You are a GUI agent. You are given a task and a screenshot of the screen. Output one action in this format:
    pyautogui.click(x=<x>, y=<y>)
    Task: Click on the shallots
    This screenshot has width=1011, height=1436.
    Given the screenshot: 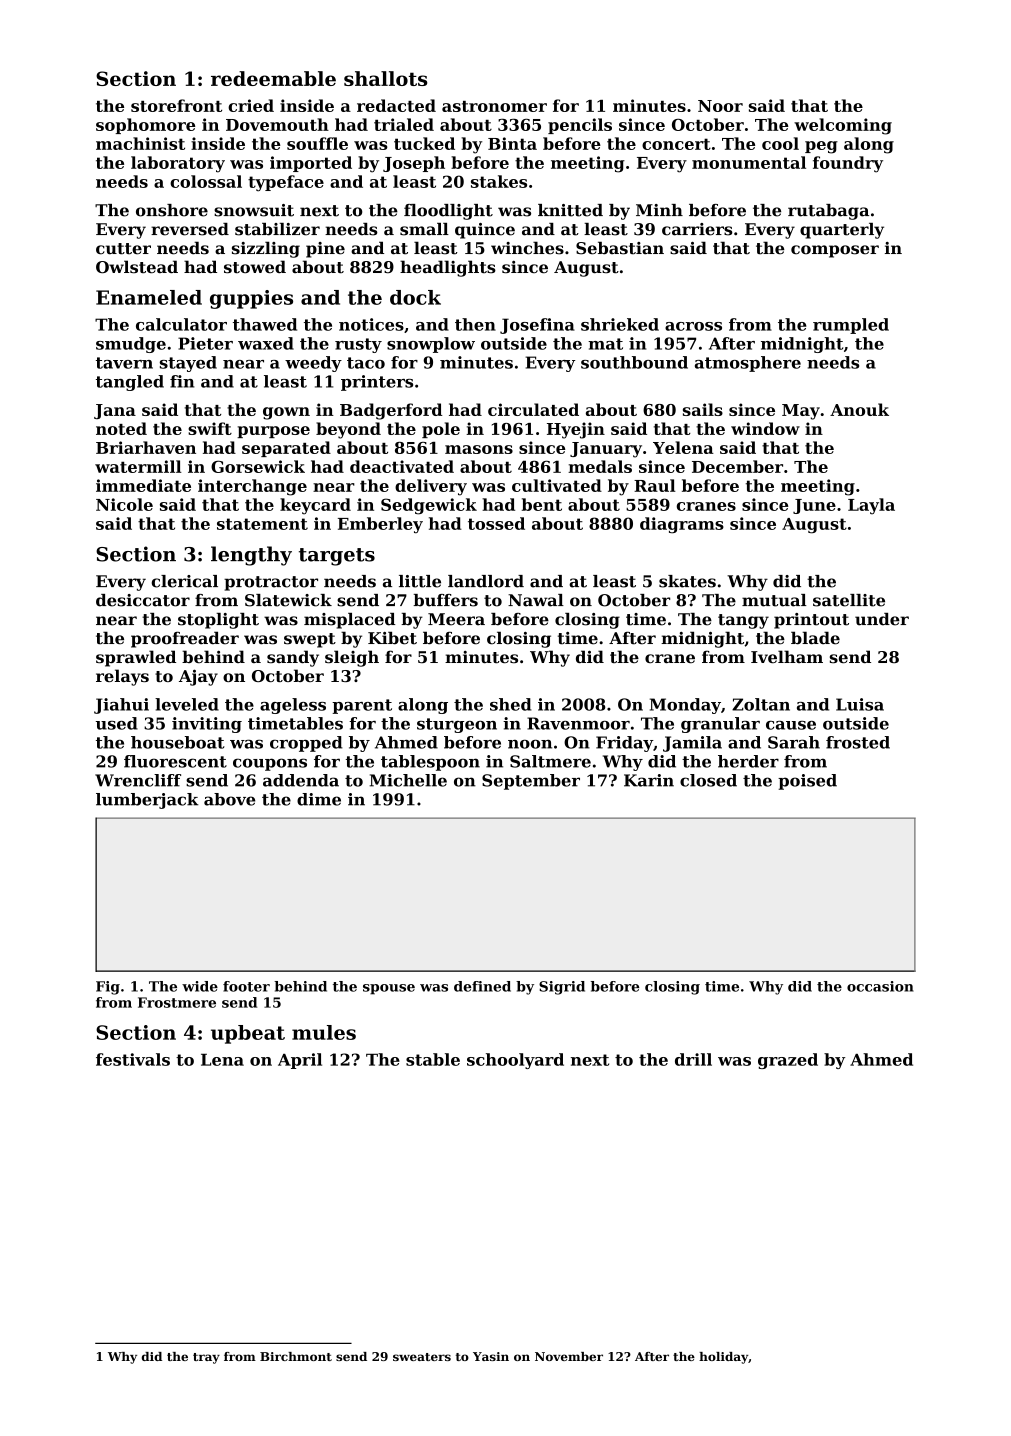 What is the action you would take?
    pyautogui.click(x=385, y=78)
